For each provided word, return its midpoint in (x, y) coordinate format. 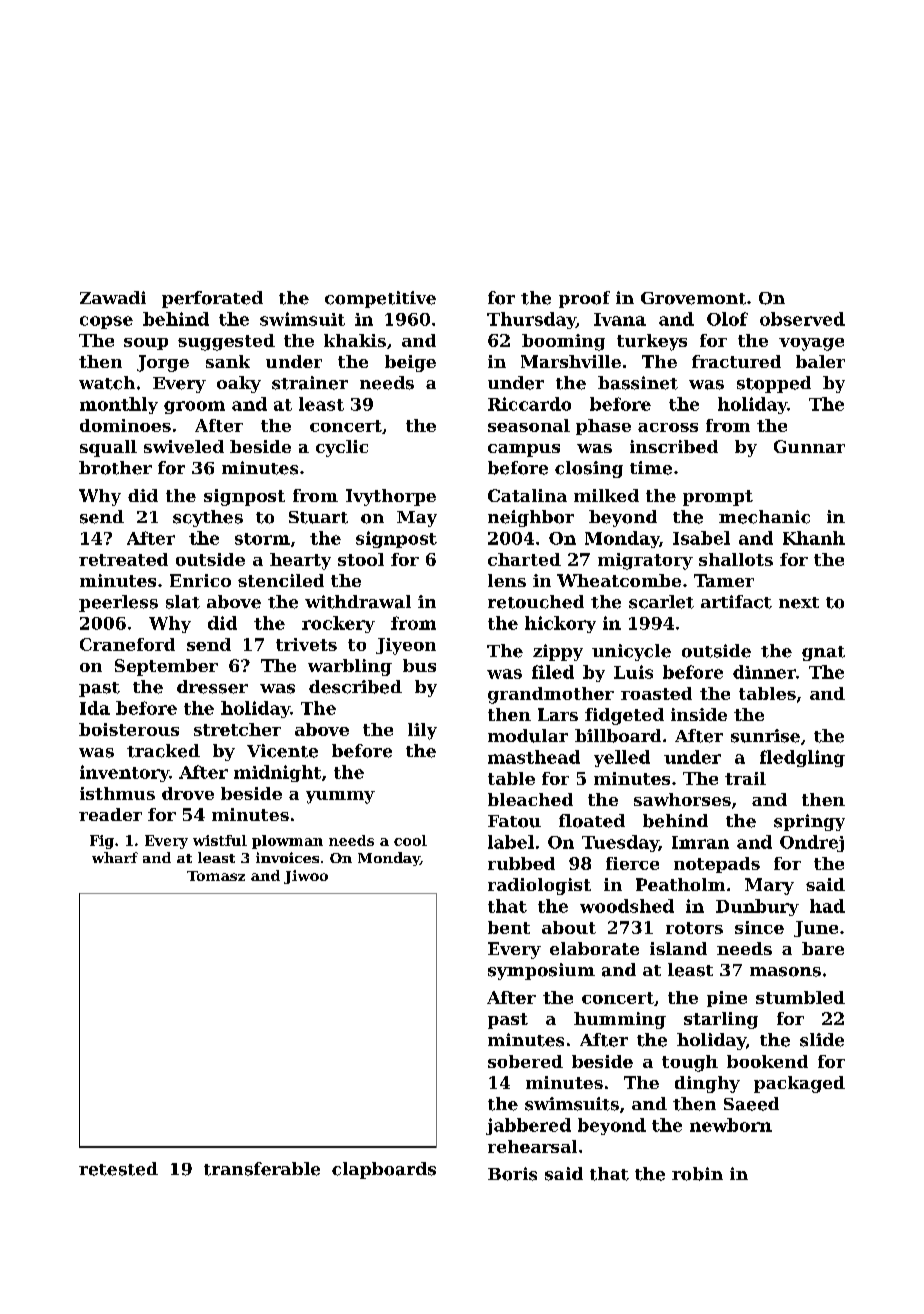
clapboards (384, 1170)
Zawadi (113, 297)
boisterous (129, 729)
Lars (558, 714)
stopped (774, 384)
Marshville (571, 361)
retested (118, 1169)
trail (745, 778)
